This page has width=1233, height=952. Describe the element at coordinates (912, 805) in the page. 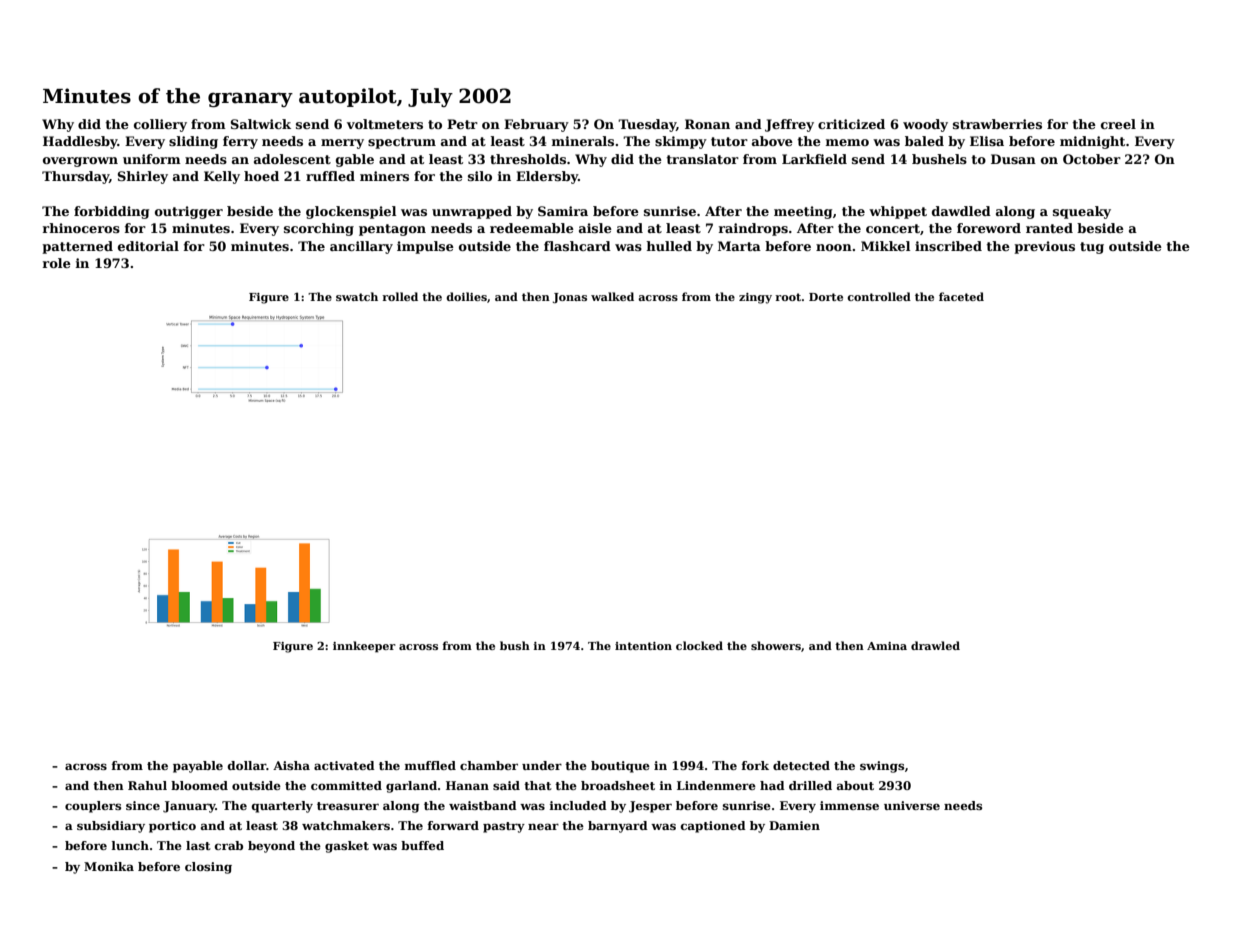

I see `universe` at that location.
